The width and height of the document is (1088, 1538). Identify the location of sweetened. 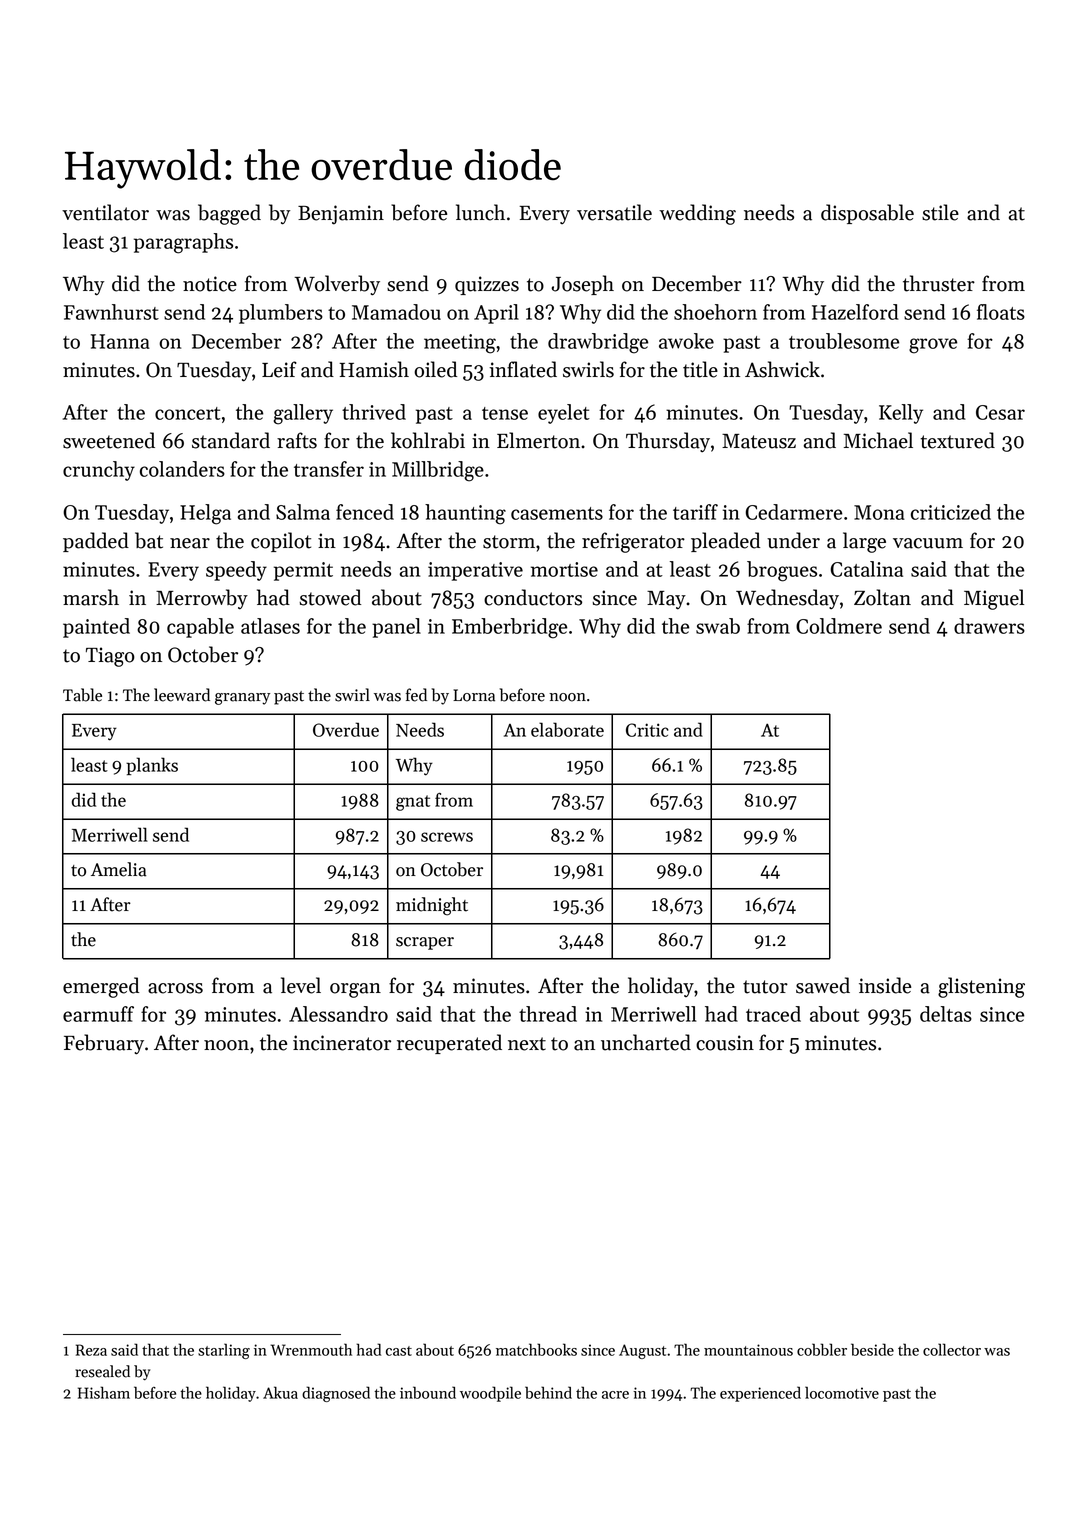
(109, 440).
